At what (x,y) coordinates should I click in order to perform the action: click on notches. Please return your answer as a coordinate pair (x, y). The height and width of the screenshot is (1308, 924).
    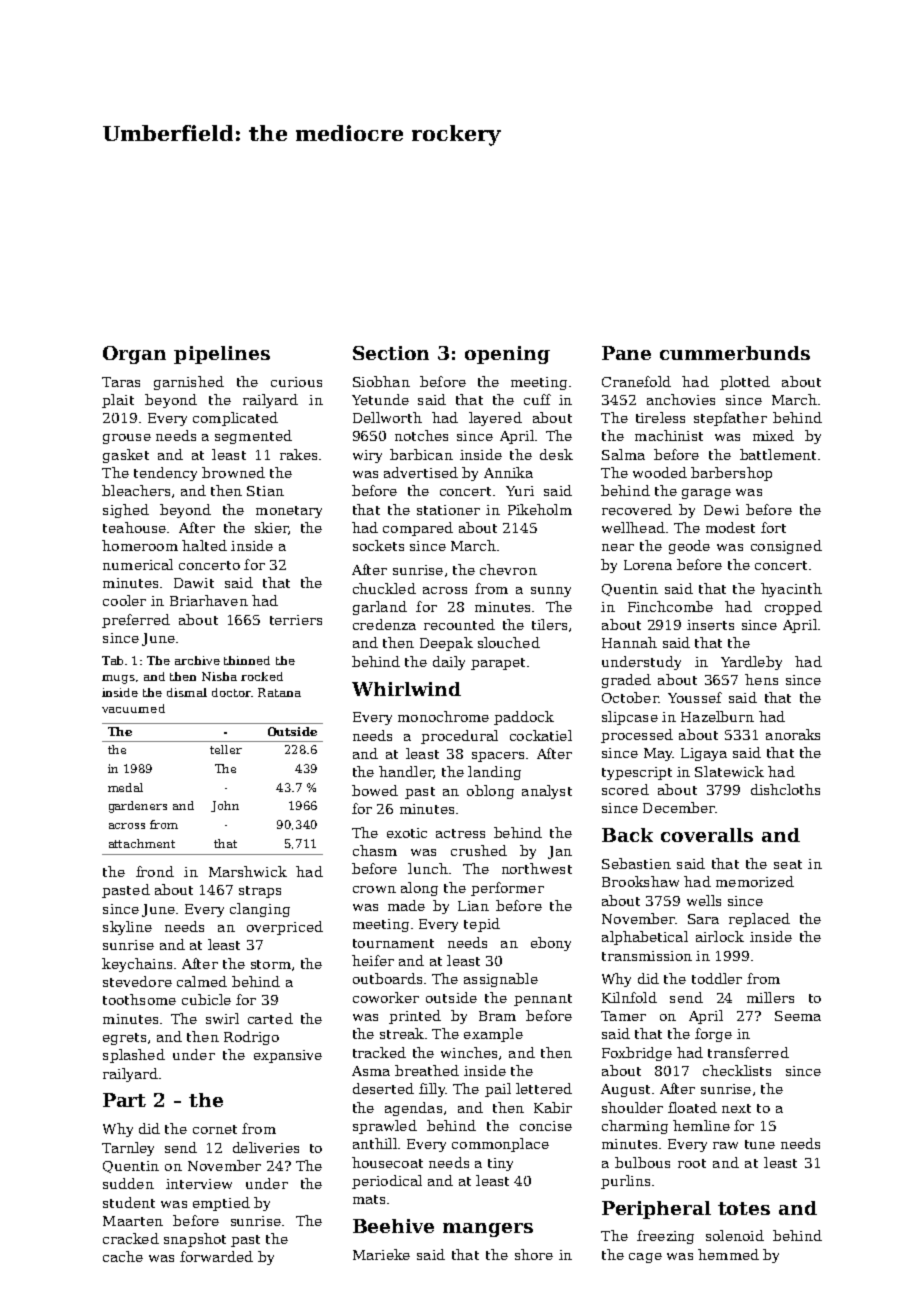
    Looking at the image, I should click on (421, 435).
